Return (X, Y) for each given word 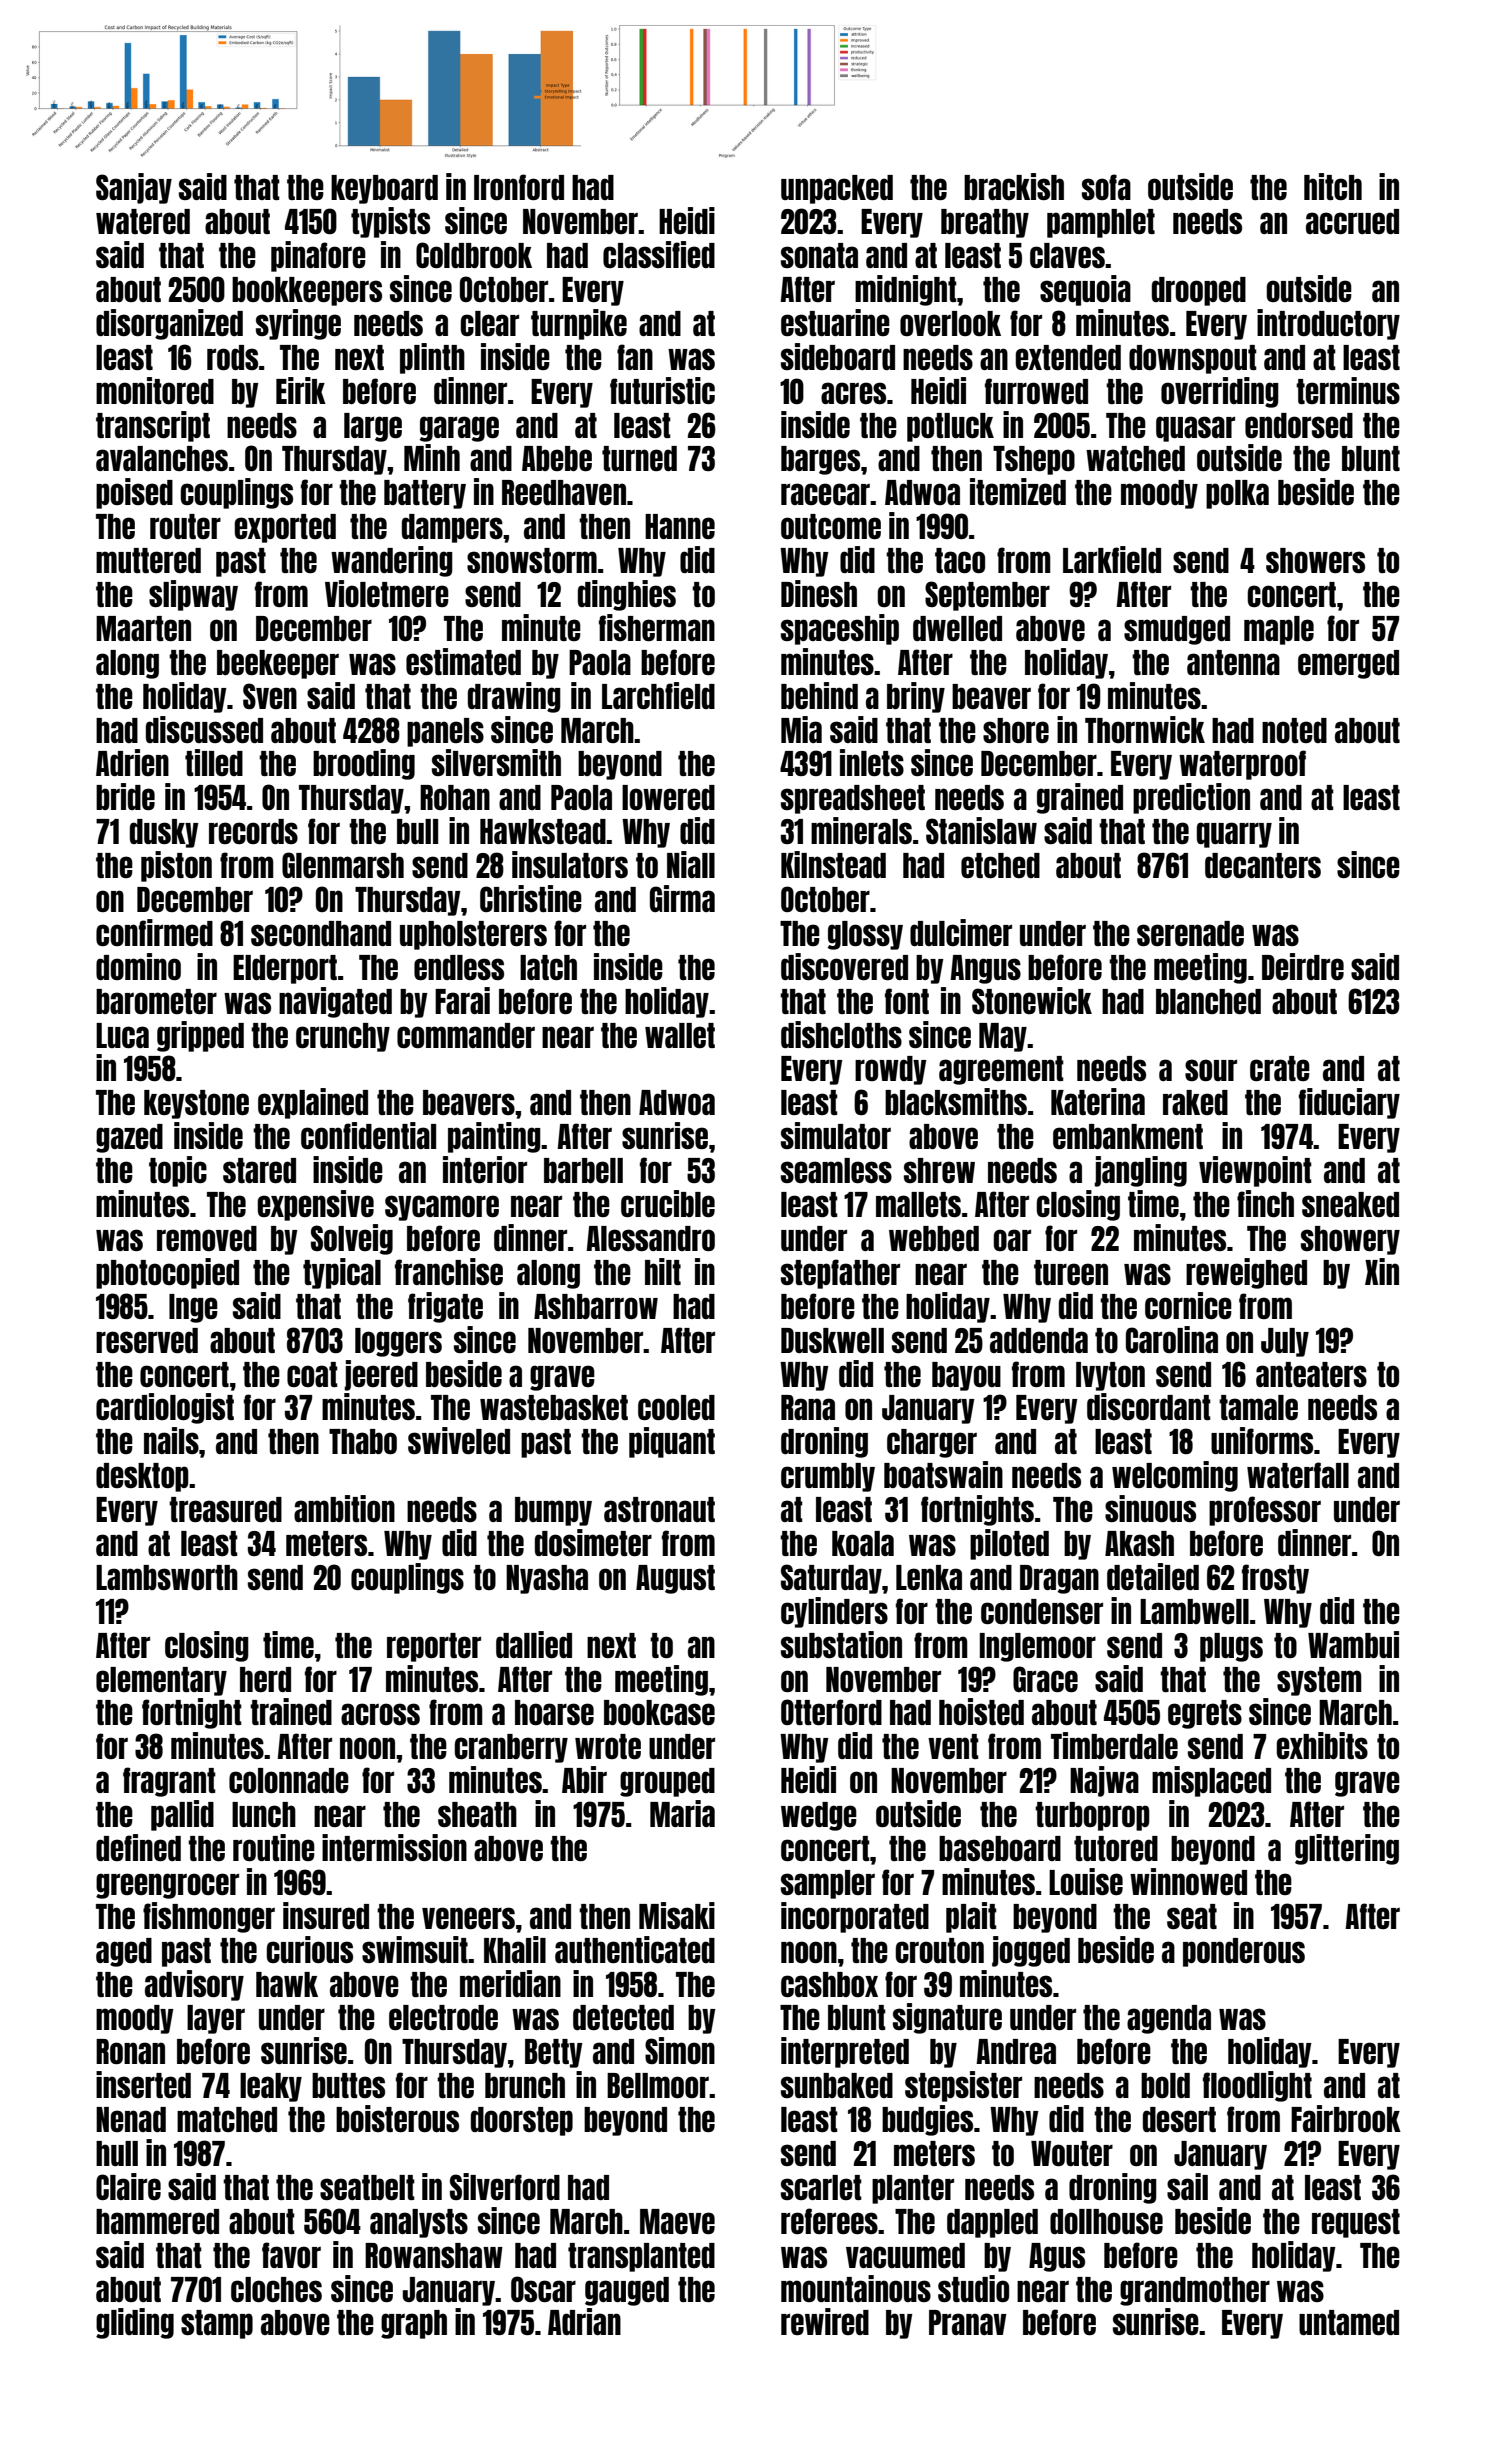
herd (265, 1679)
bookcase (659, 1712)
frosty (1275, 1579)
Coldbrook (474, 255)
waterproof (1242, 765)
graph (414, 2324)
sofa (1106, 187)
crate (1280, 1068)
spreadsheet (853, 799)
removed (207, 1238)
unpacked (837, 189)
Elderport (285, 969)
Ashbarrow (596, 1306)
